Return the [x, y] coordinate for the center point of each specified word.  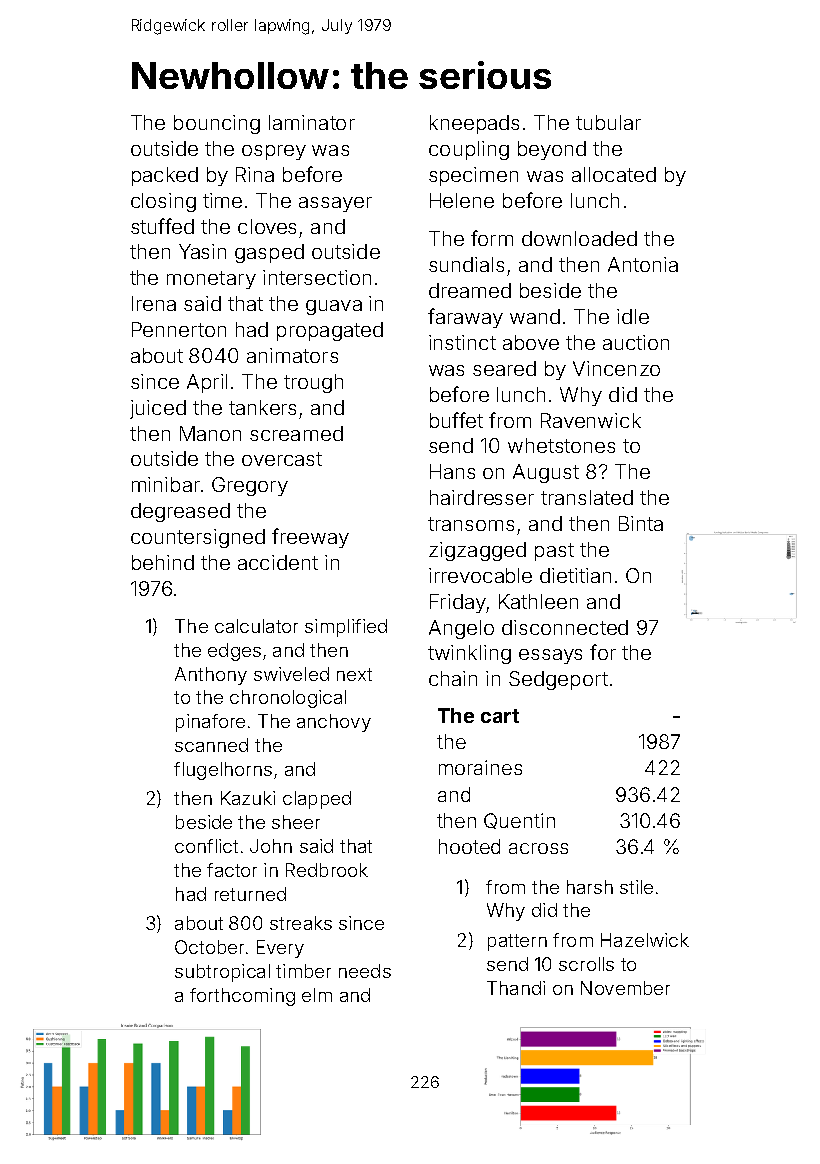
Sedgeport [558, 680]
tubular [608, 122]
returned [250, 894]
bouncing [217, 124]
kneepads [474, 124]
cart [500, 716]
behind [163, 562]
